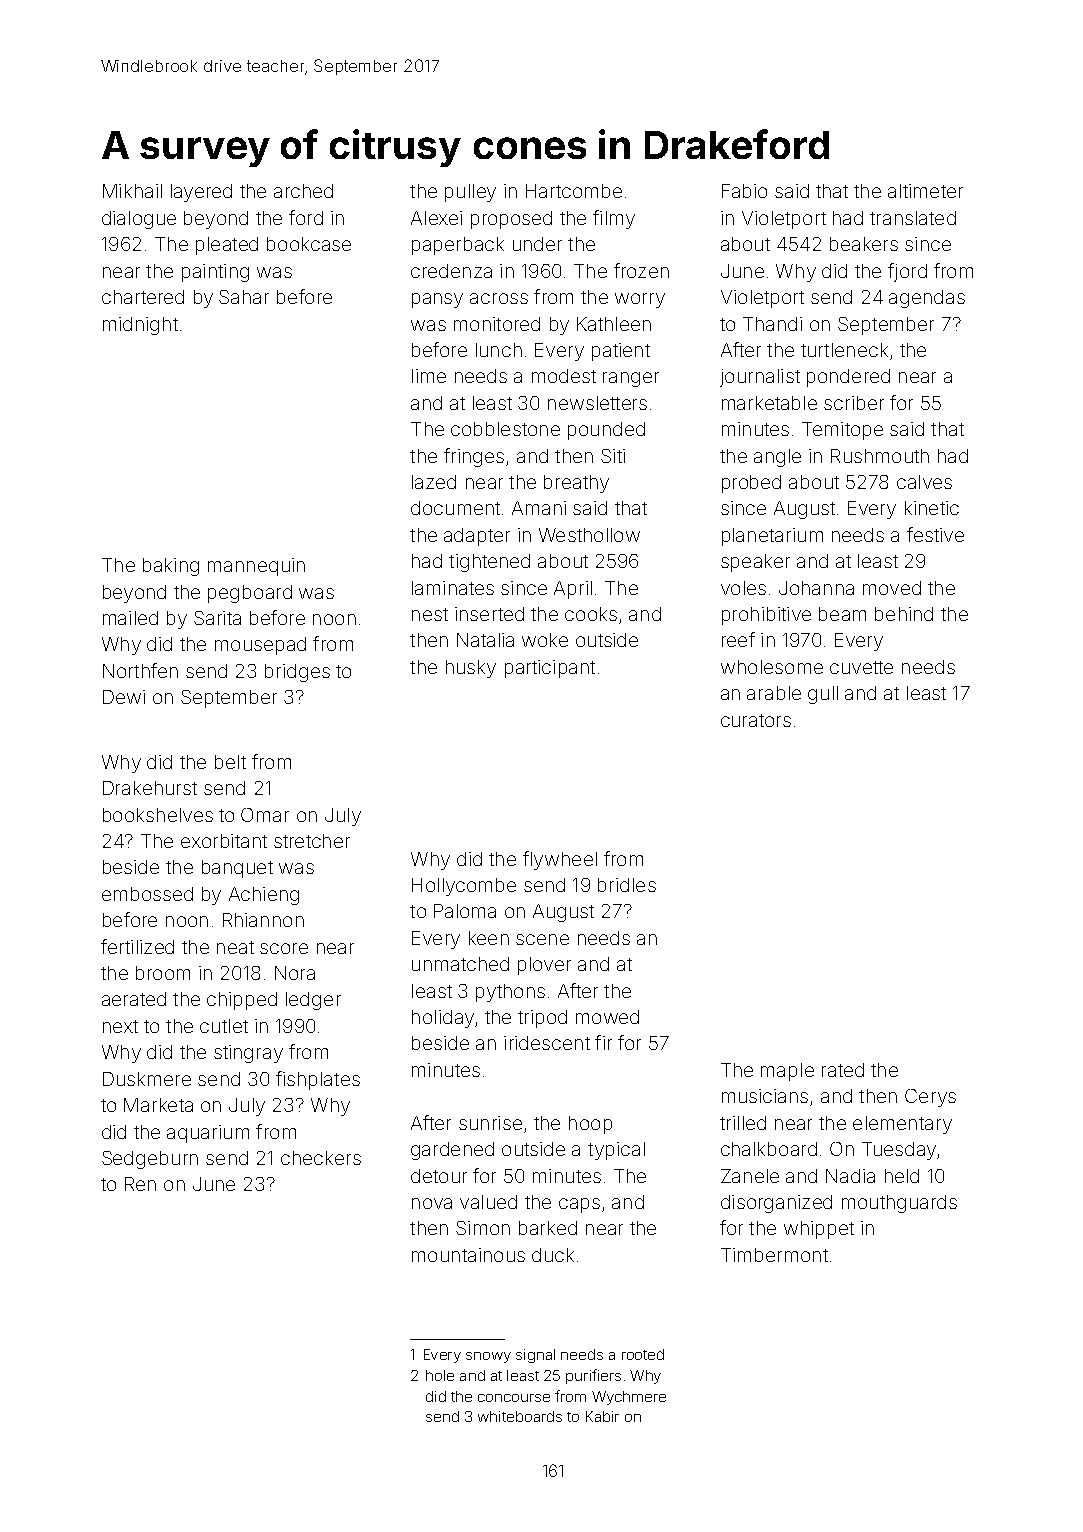  What do you see at coordinates (208, 1134) in the screenshot?
I see `aquarium` at bounding box center [208, 1134].
